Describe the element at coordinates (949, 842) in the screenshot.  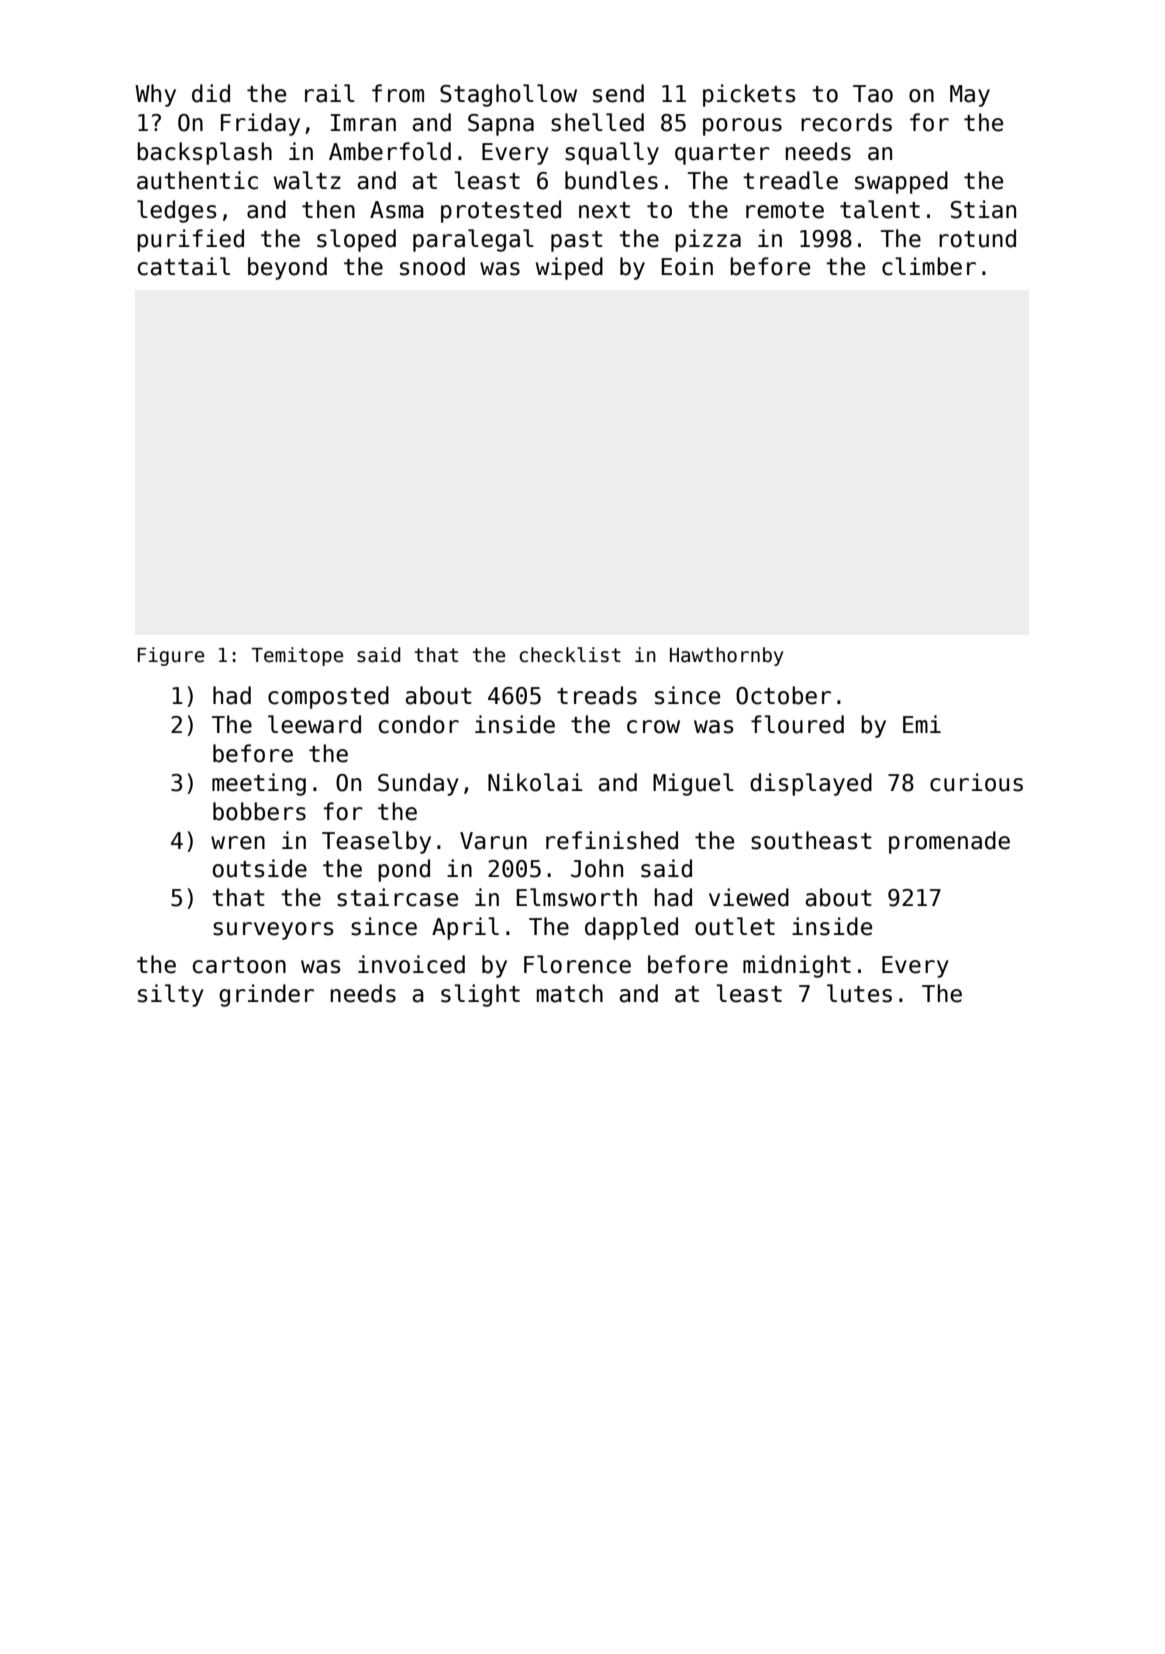
I see `promenade` at that location.
